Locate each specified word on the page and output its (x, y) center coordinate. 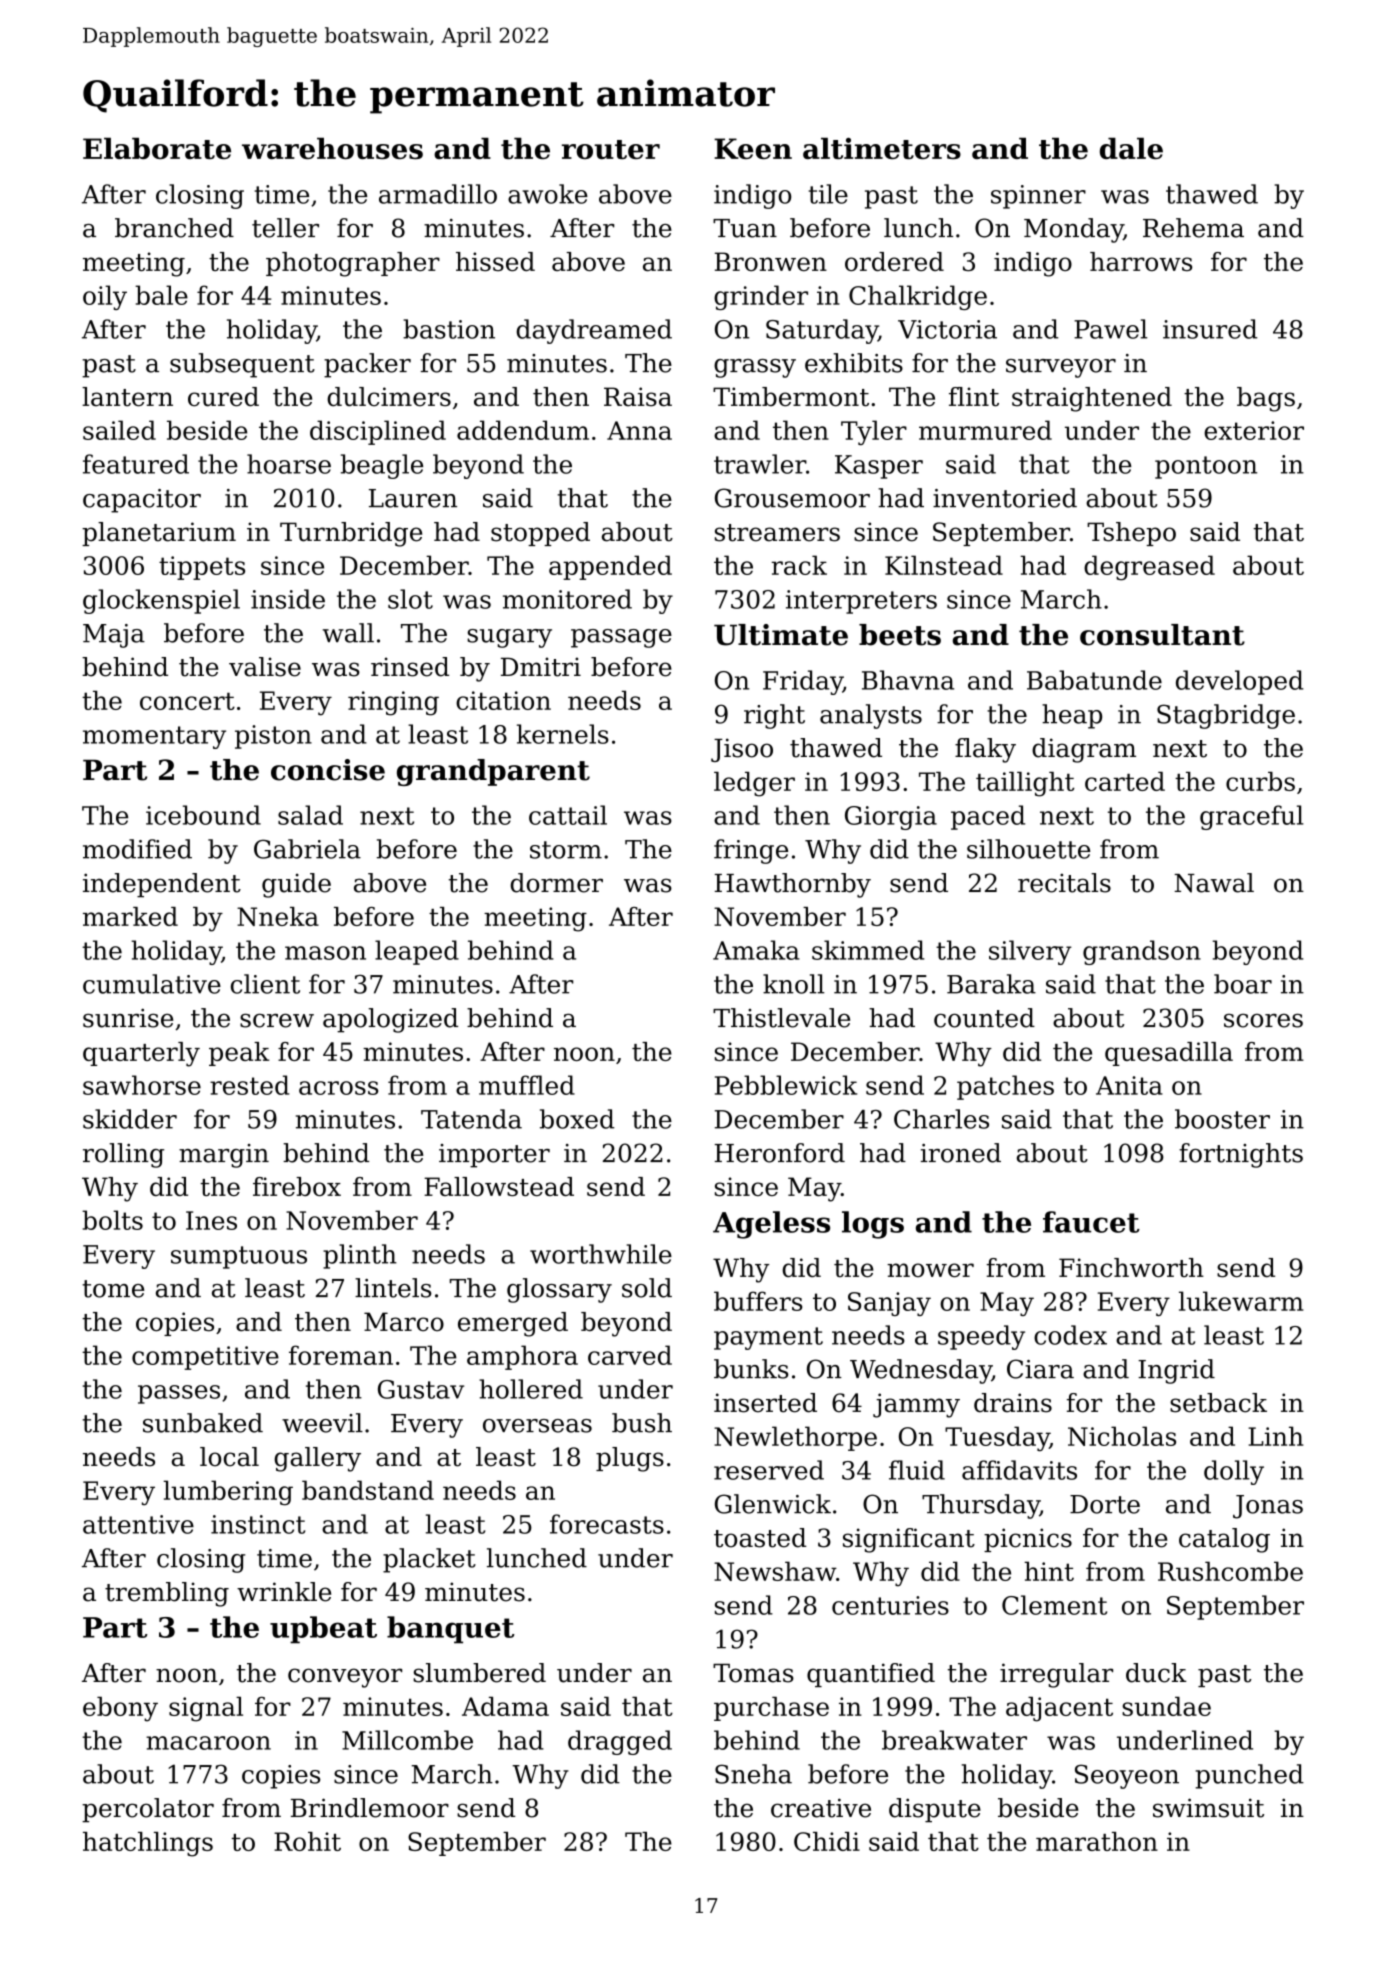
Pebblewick (786, 1085)
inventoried (1005, 498)
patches (1005, 1087)
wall (348, 633)
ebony (120, 1709)
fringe (751, 851)
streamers (777, 533)
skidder (130, 1119)
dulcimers (389, 397)
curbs (1260, 781)
